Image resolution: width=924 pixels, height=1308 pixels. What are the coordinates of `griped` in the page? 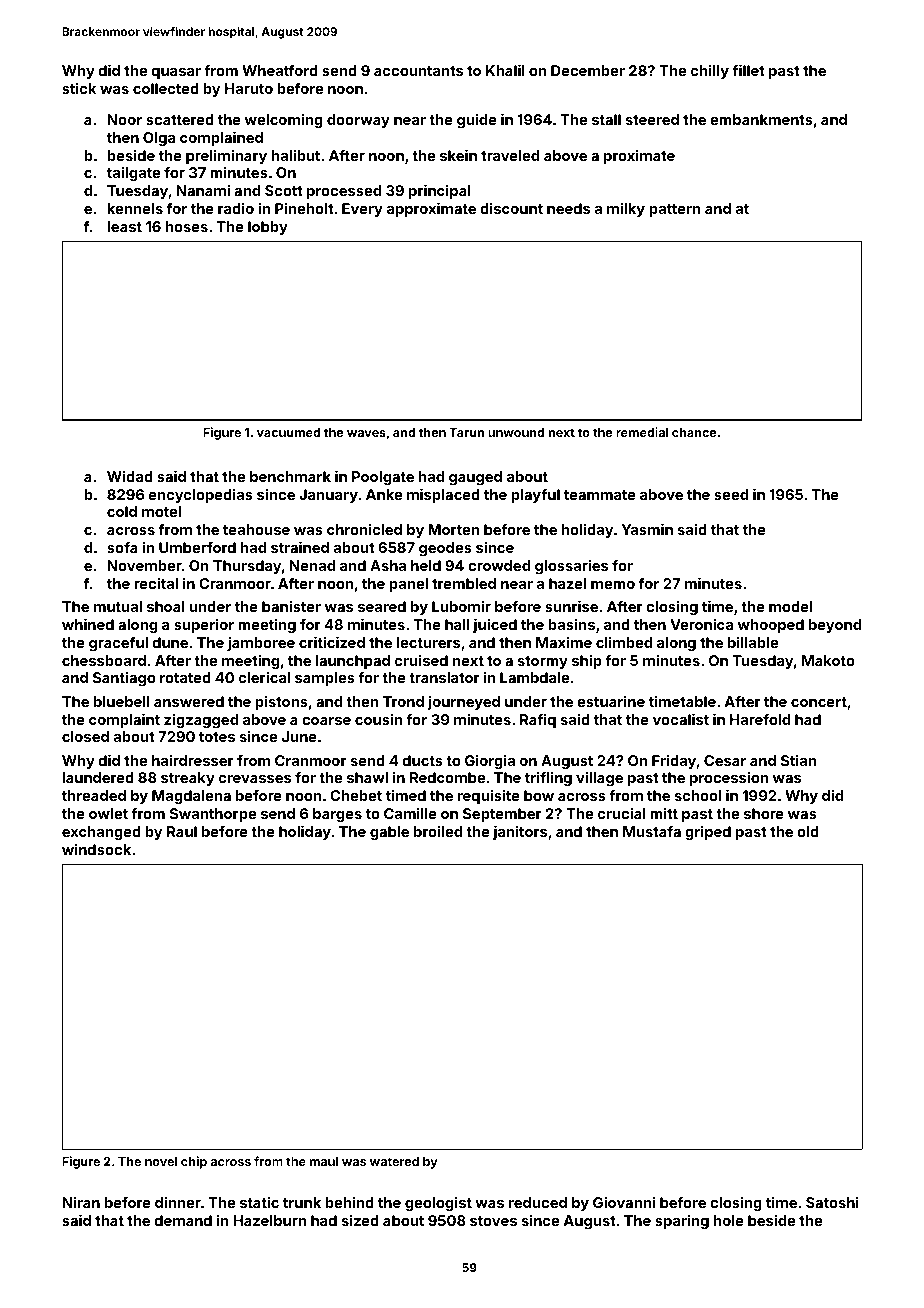 It's located at (708, 832).
